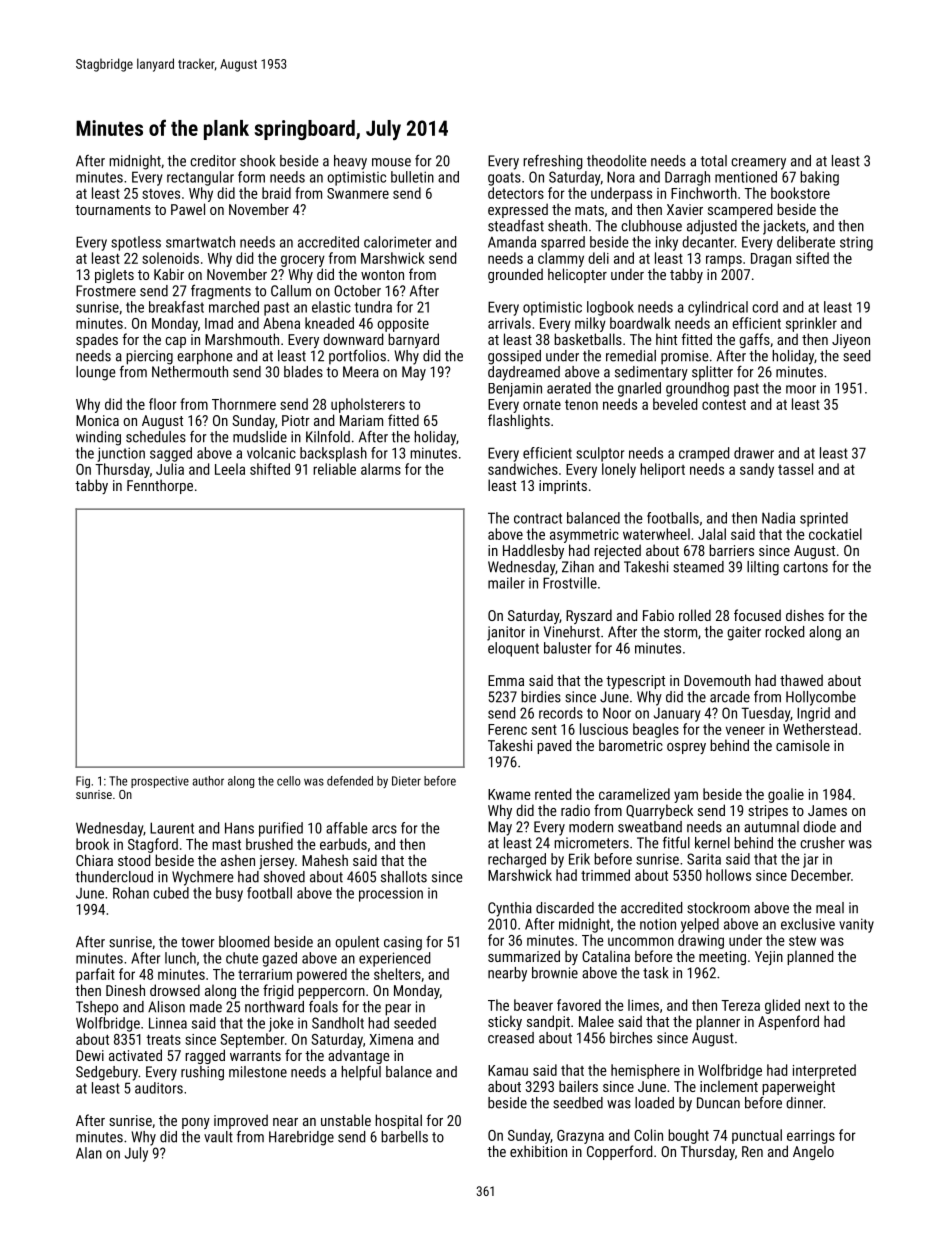 The image size is (952, 1233). Describe the element at coordinates (798, 1087) in the document. I see `paperweight` at that location.
